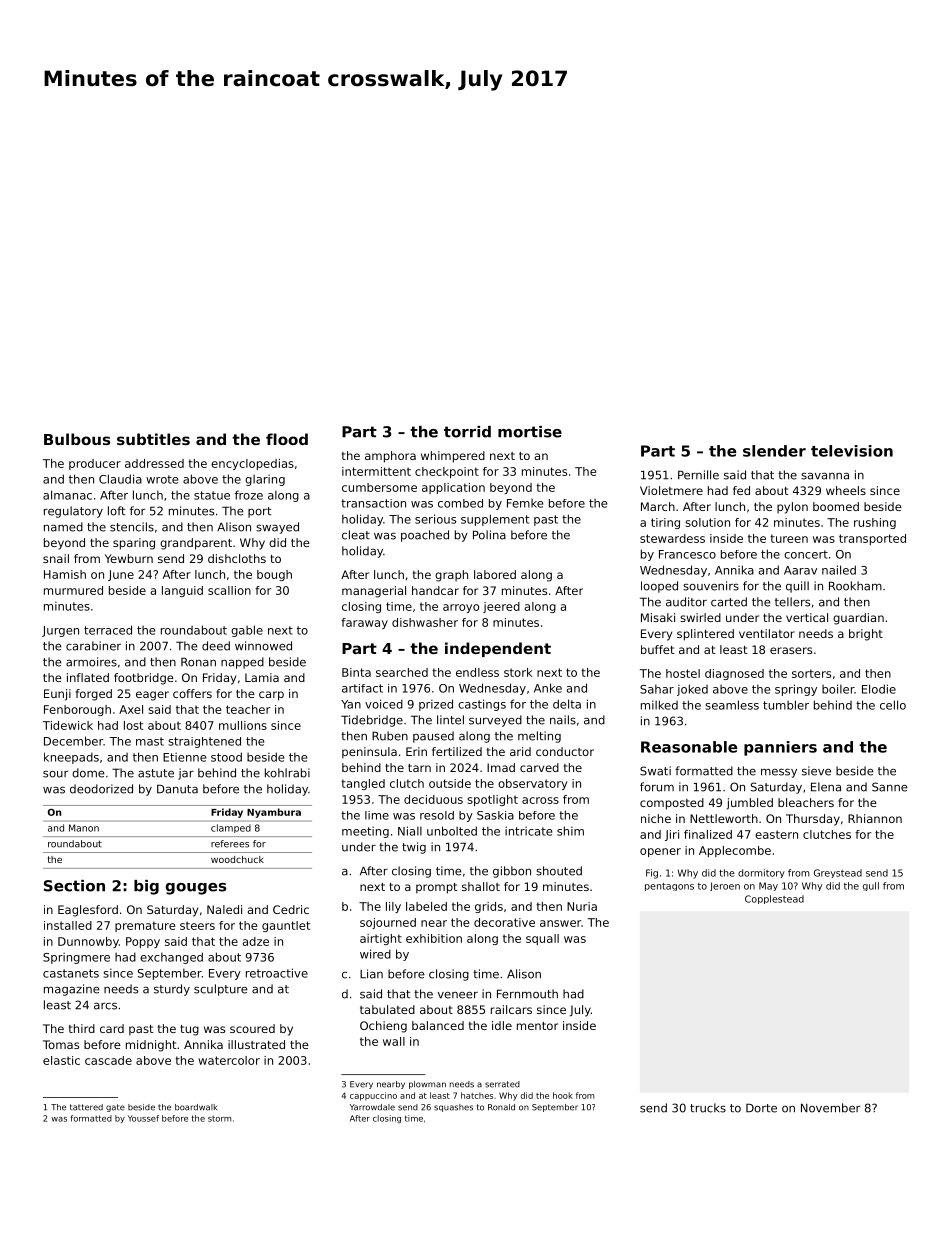  What do you see at coordinates (866, 635) in the page?
I see `bright` at bounding box center [866, 635].
